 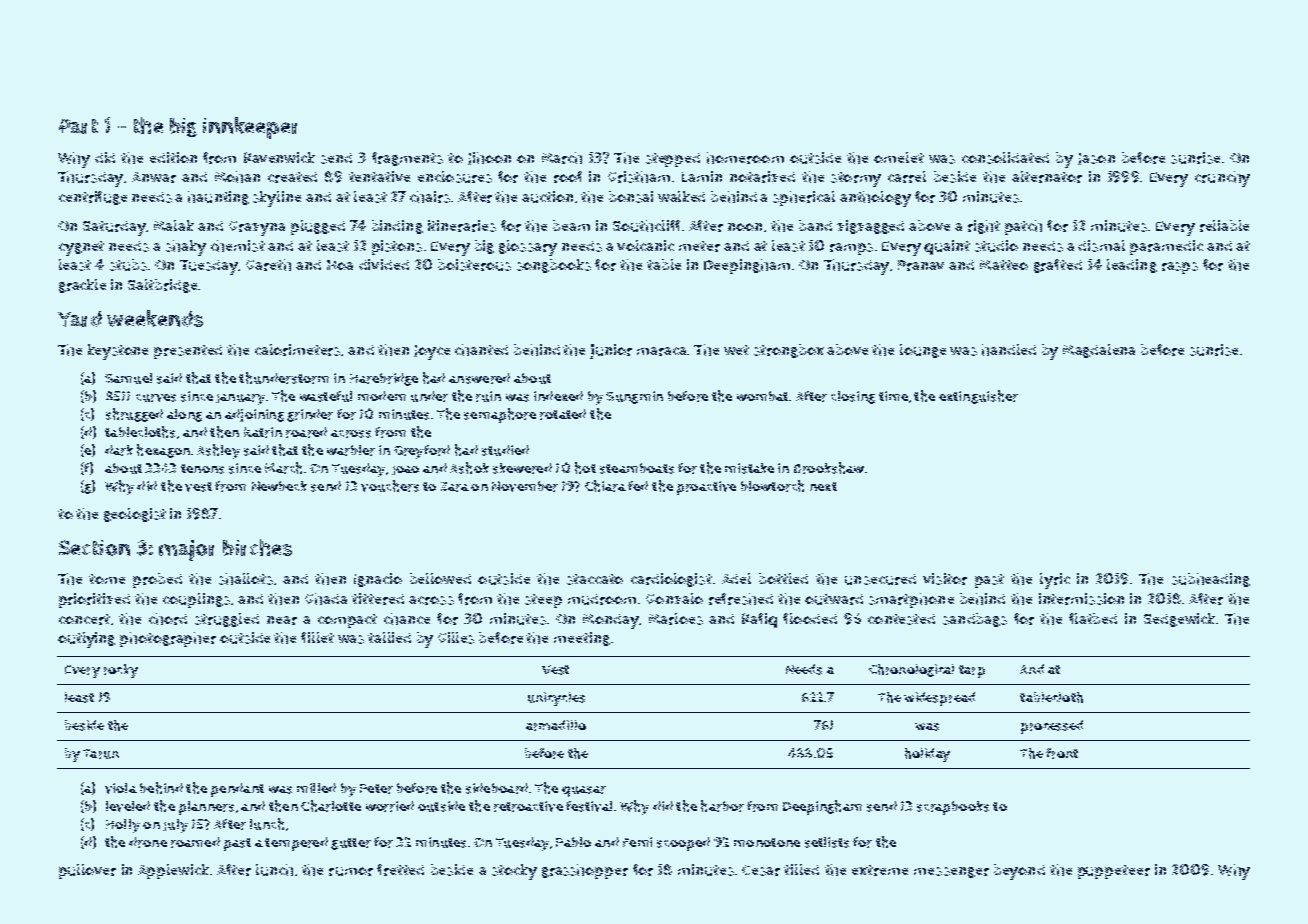 I want to click on innkeeper, so click(x=250, y=128).
